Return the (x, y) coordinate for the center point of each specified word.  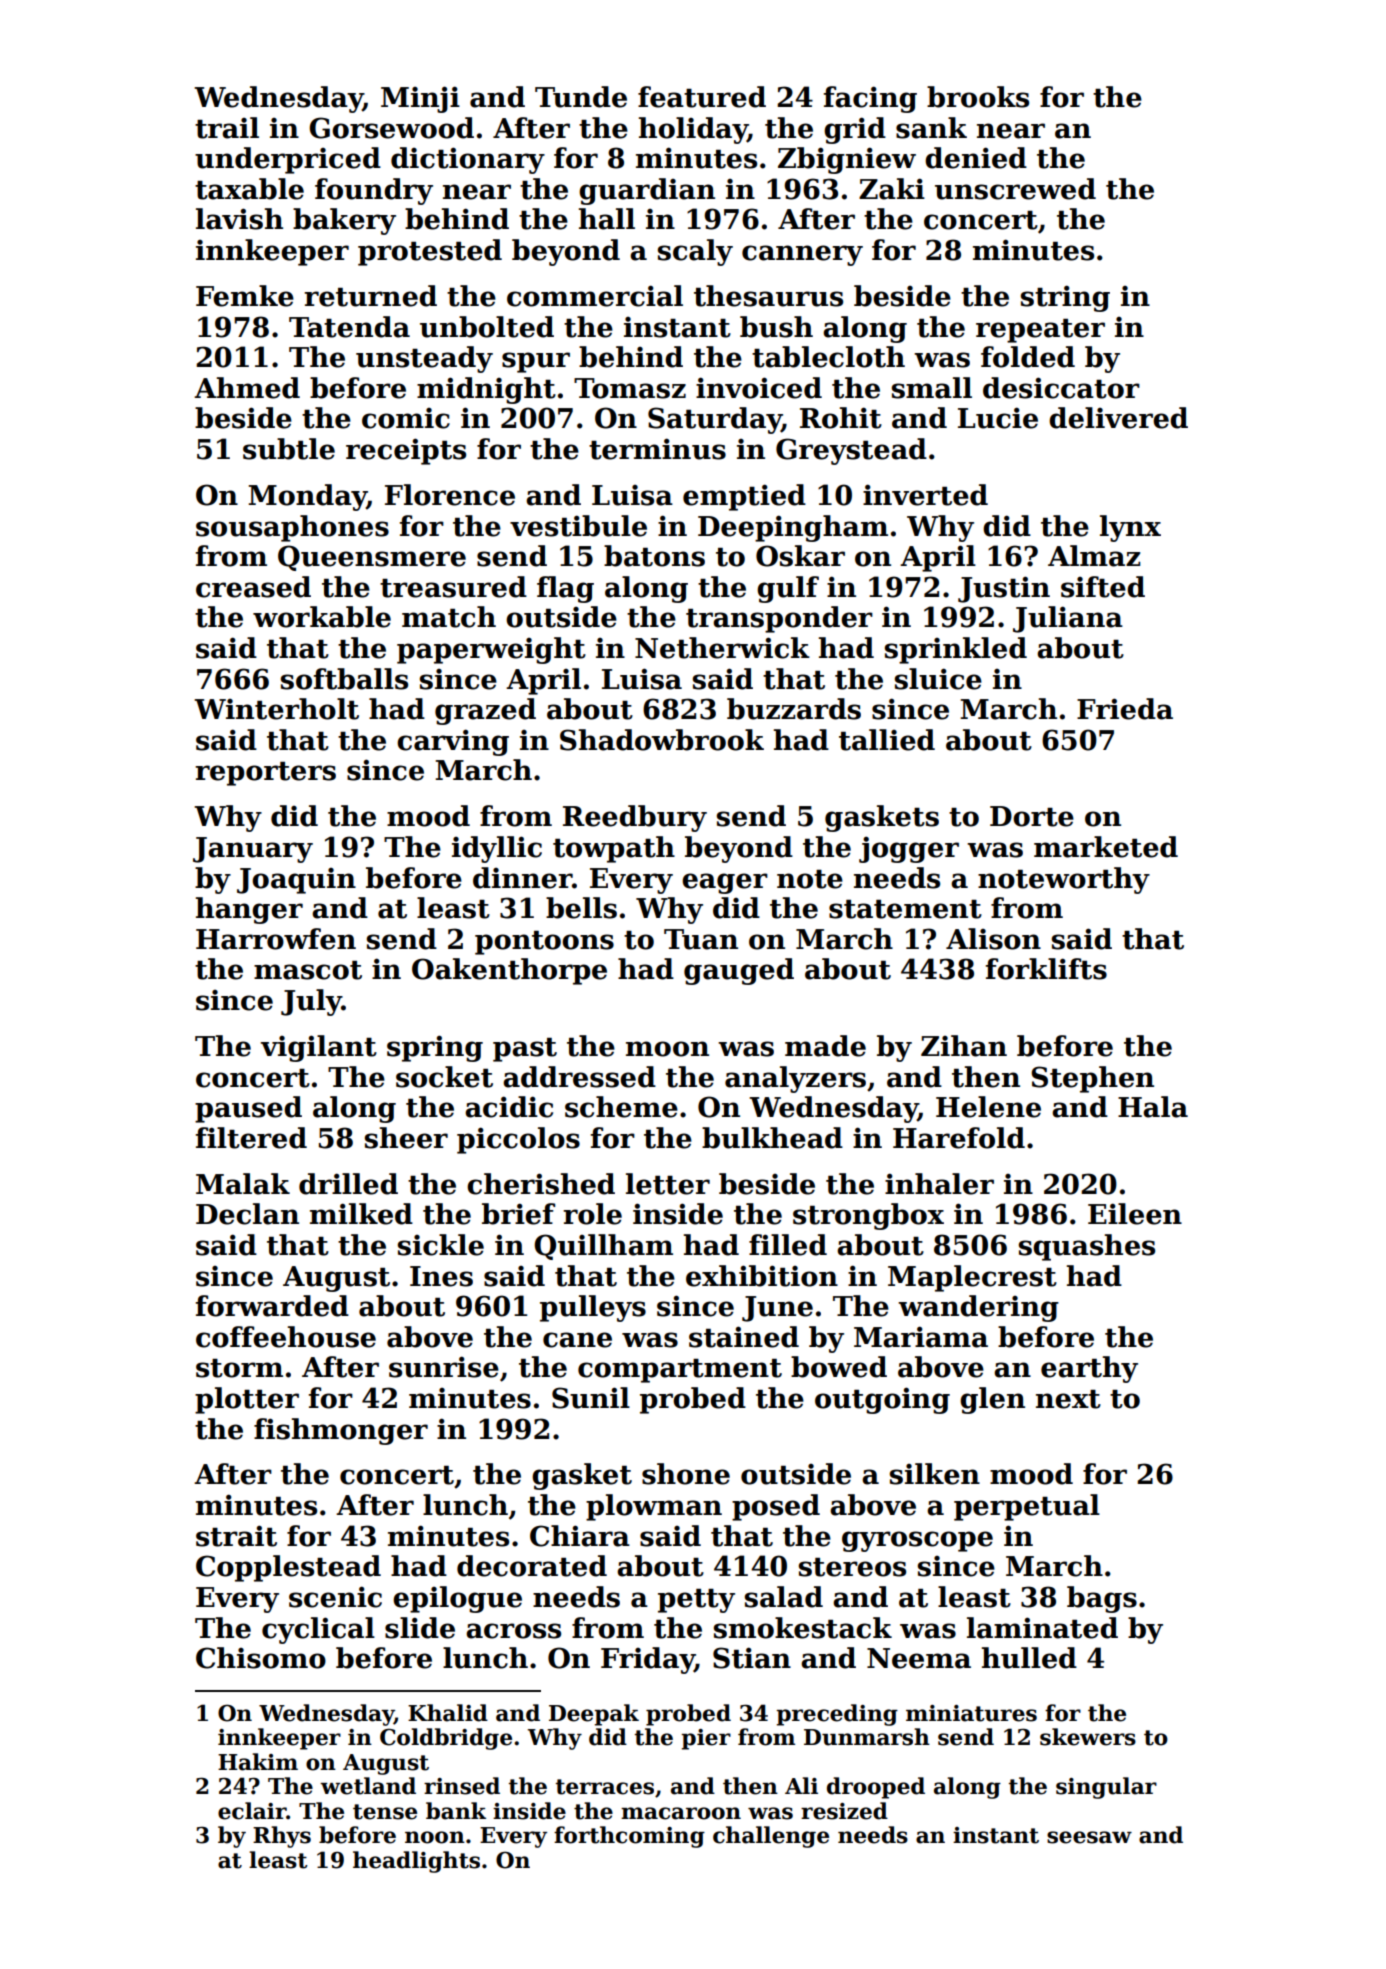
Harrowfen (276, 939)
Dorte (1032, 816)
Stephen (1092, 1079)
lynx (1130, 528)
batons (654, 556)
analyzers (795, 1079)
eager (725, 883)
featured (702, 97)
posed (776, 1507)
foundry (374, 191)
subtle (289, 449)
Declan (247, 1214)
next (1068, 1399)
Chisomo (261, 1658)
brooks (978, 97)
